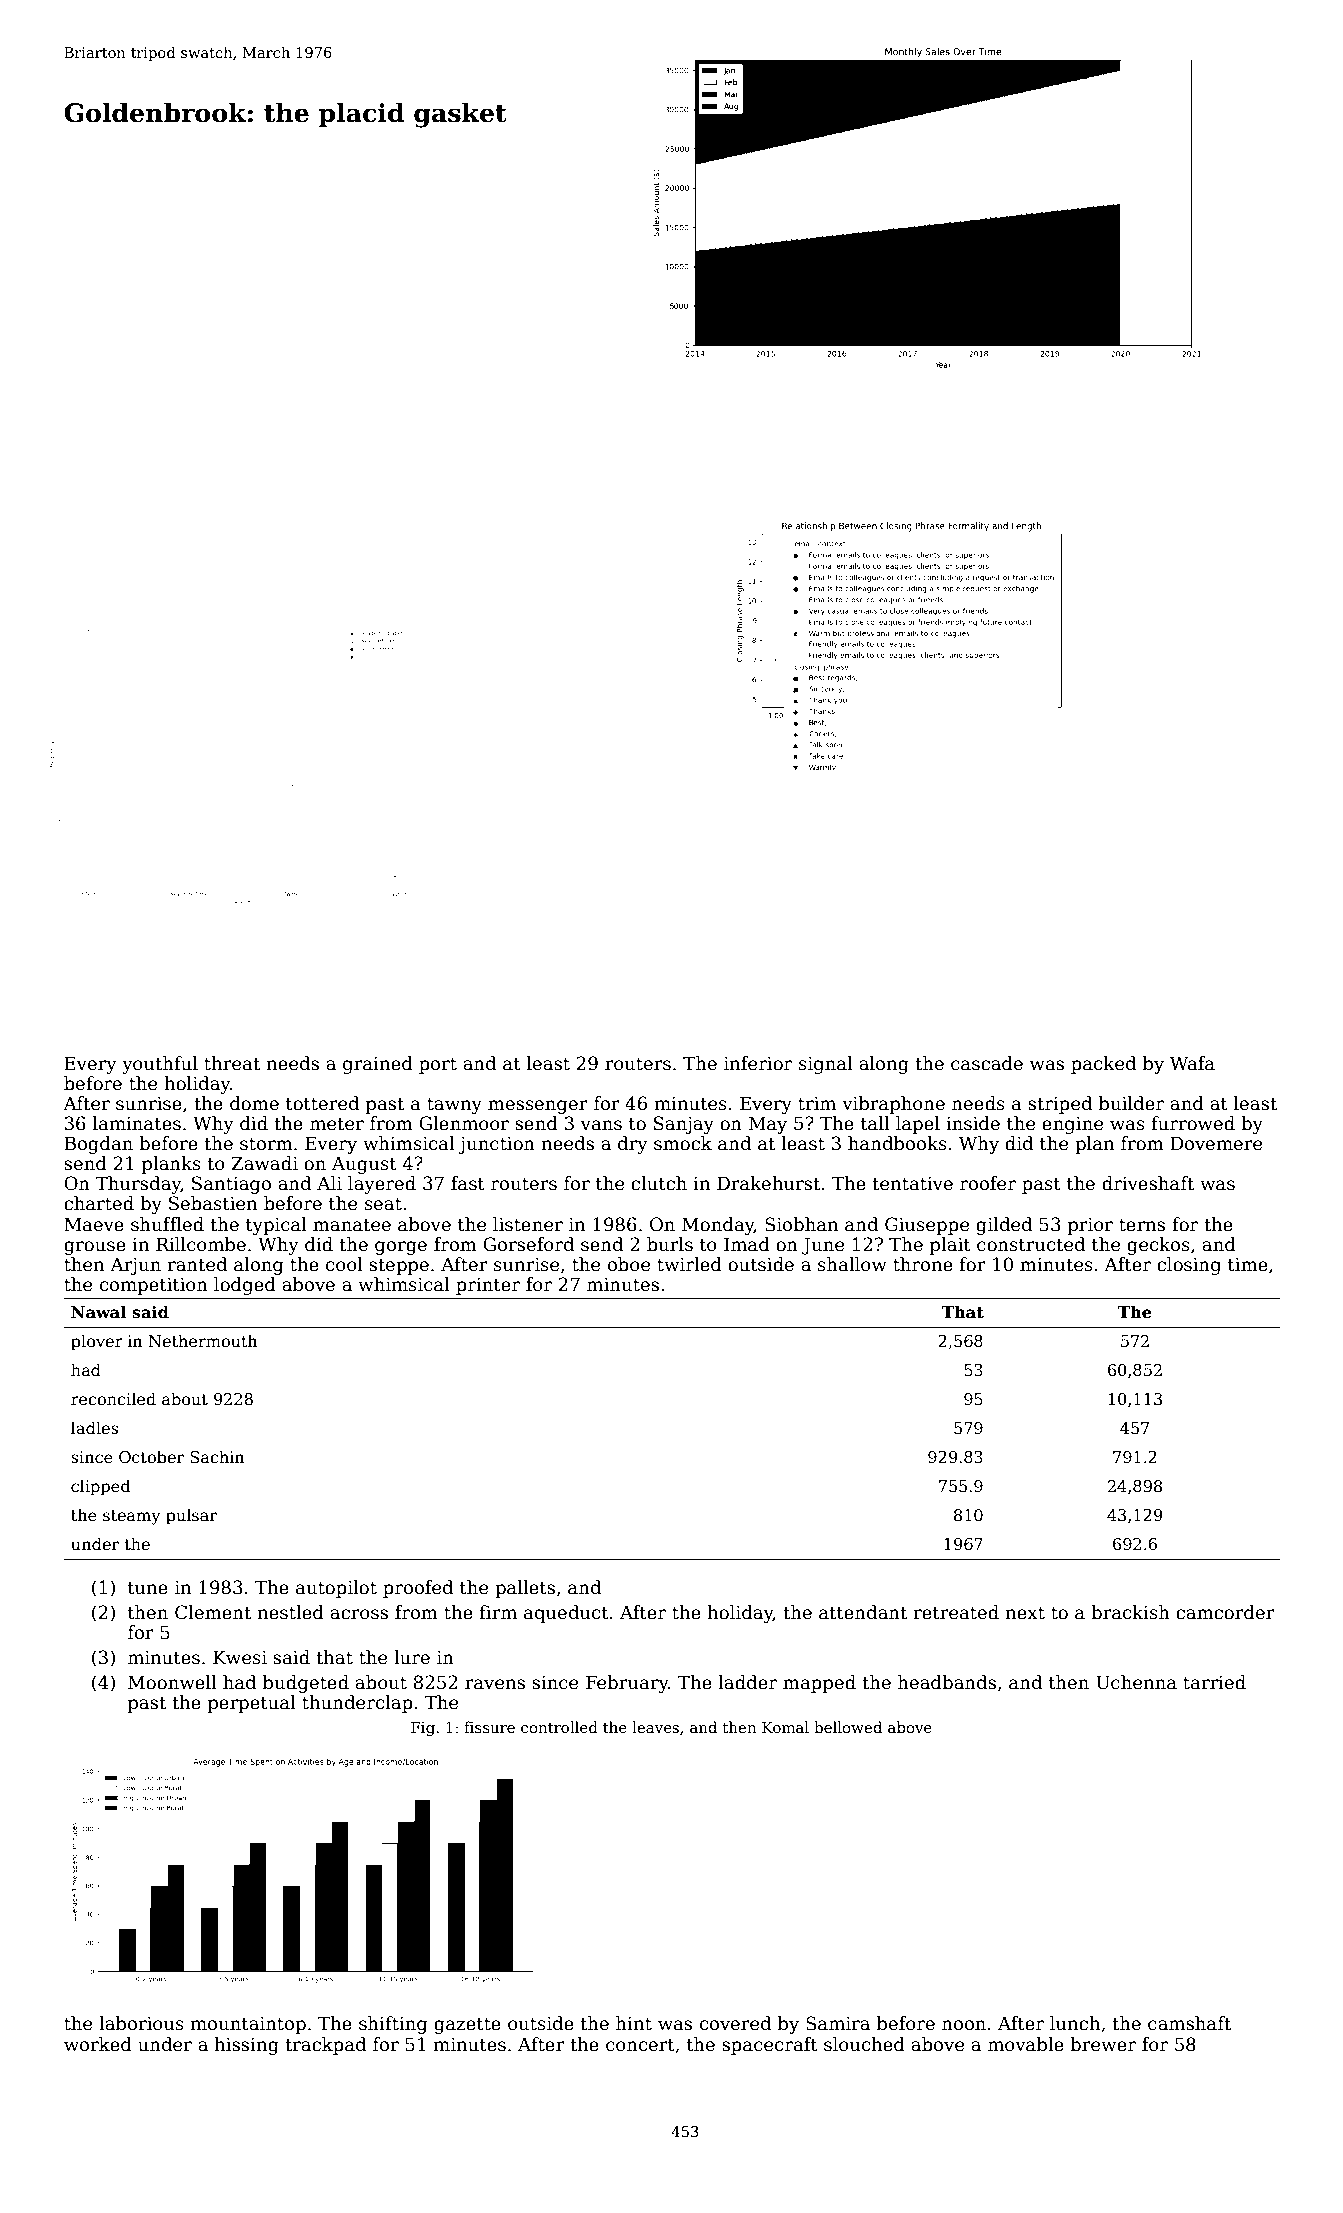  What do you see at coordinates (203, 1340) in the screenshot?
I see `Nethermouth` at bounding box center [203, 1340].
